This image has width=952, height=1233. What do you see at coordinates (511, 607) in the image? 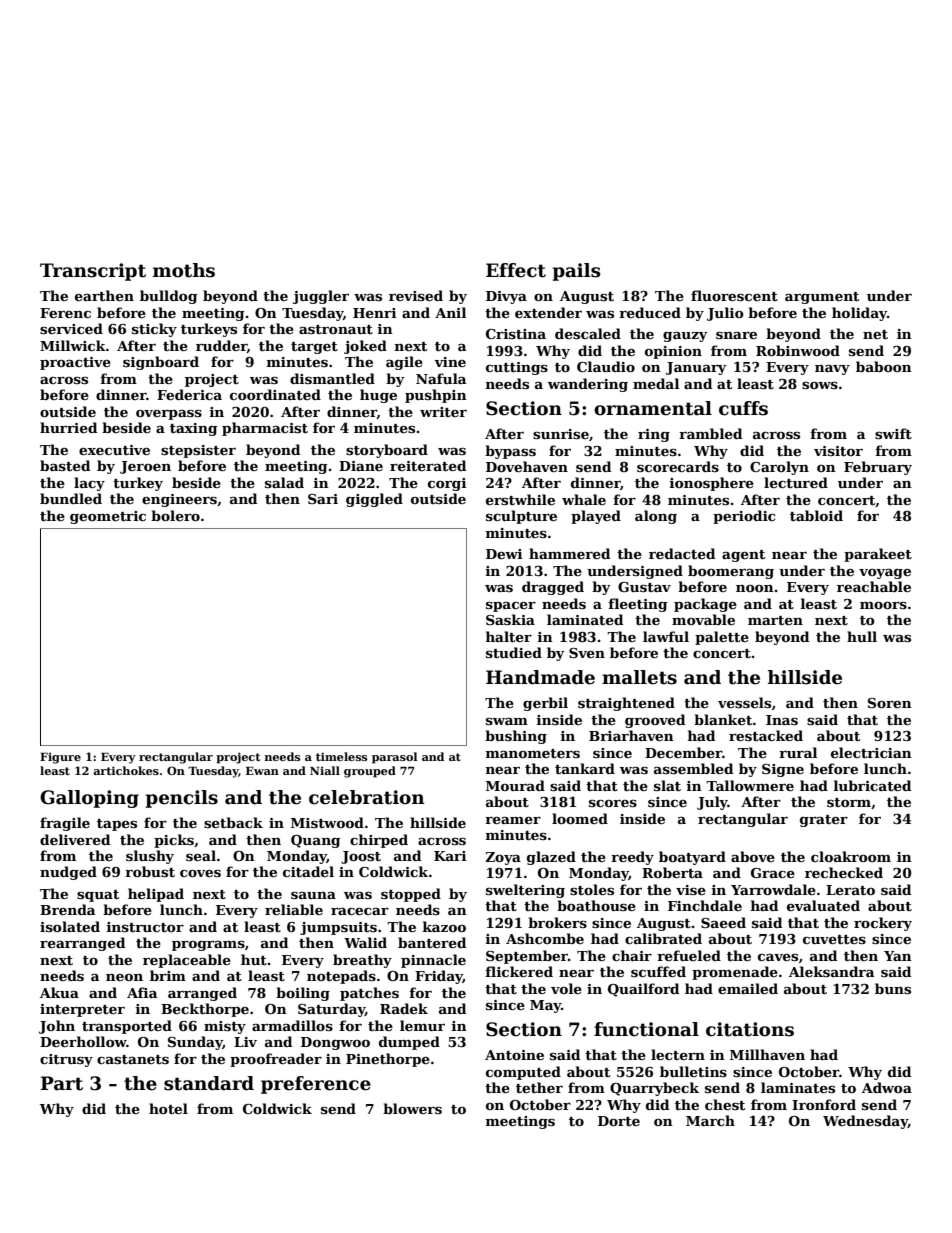
I see `spacer` at bounding box center [511, 607].
